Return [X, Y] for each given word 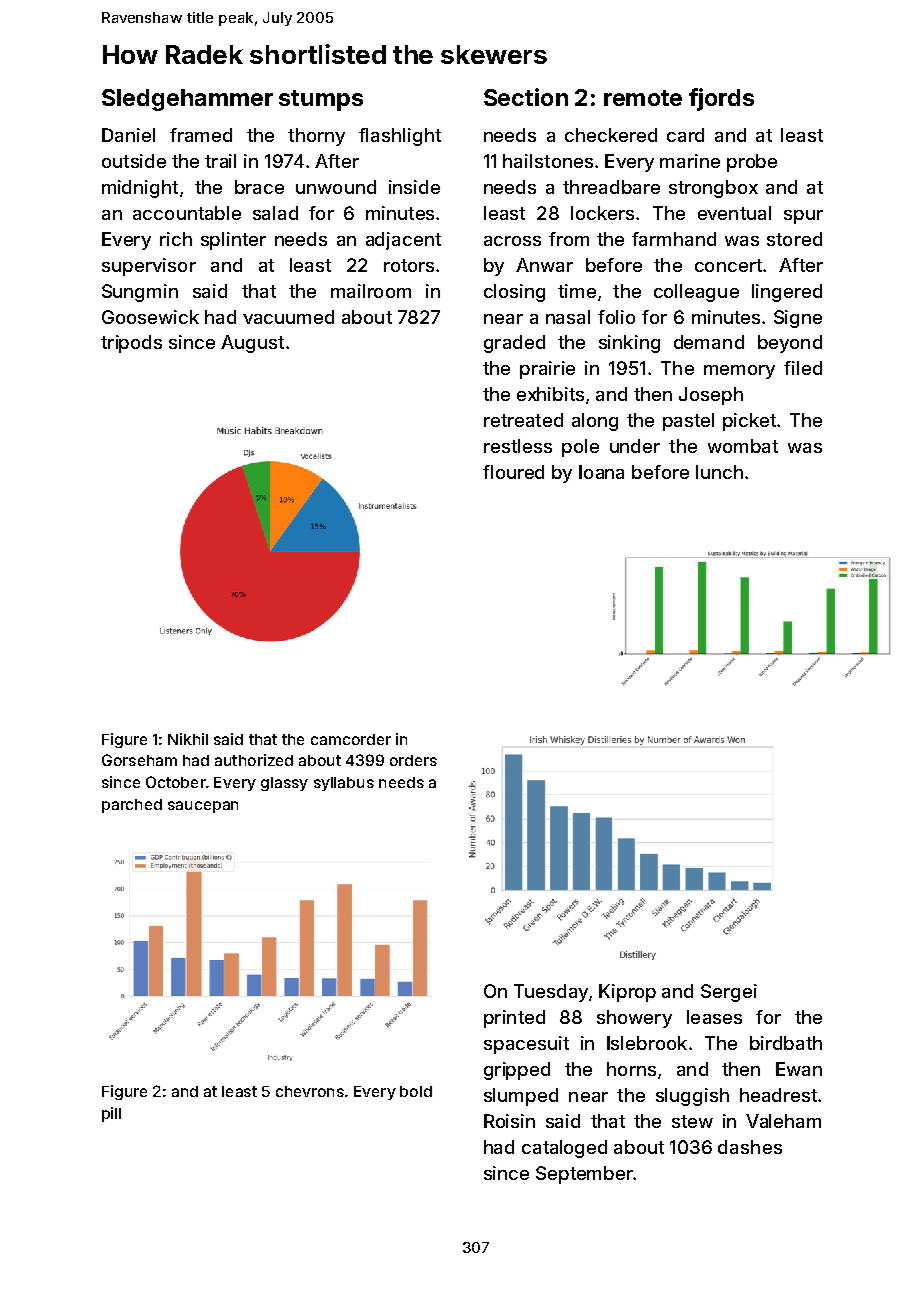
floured [513, 472]
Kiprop [627, 993]
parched [132, 806]
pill [111, 1114]
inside [414, 187]
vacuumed [288, 317]
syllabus [344, 784]
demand [709, 342]
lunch [719, 472]
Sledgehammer [187, 100]
